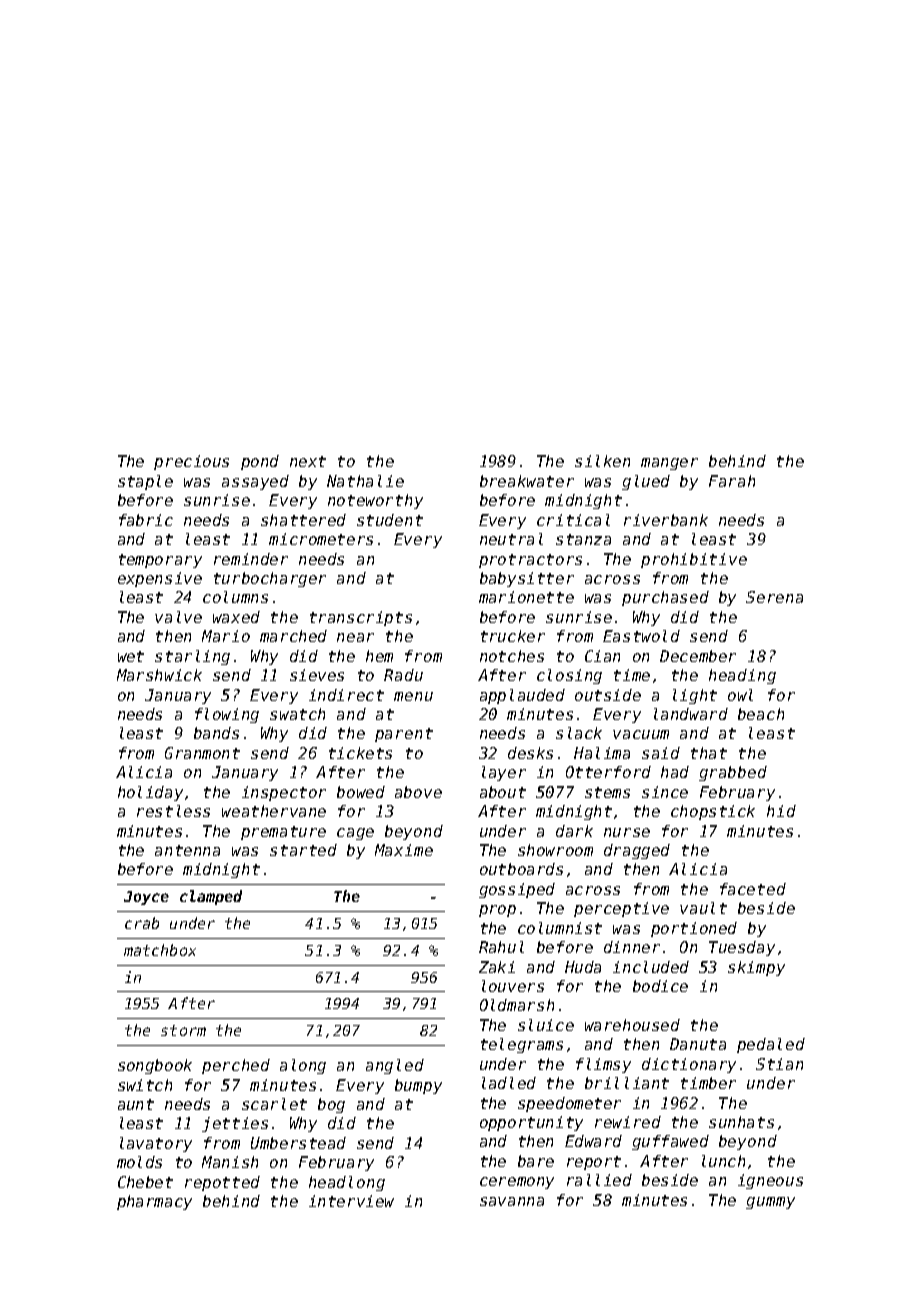 The height and width of the image is (1308, 924). Describe the element at coordinates (694, 929) in the image. I see `portioned` at that location.
